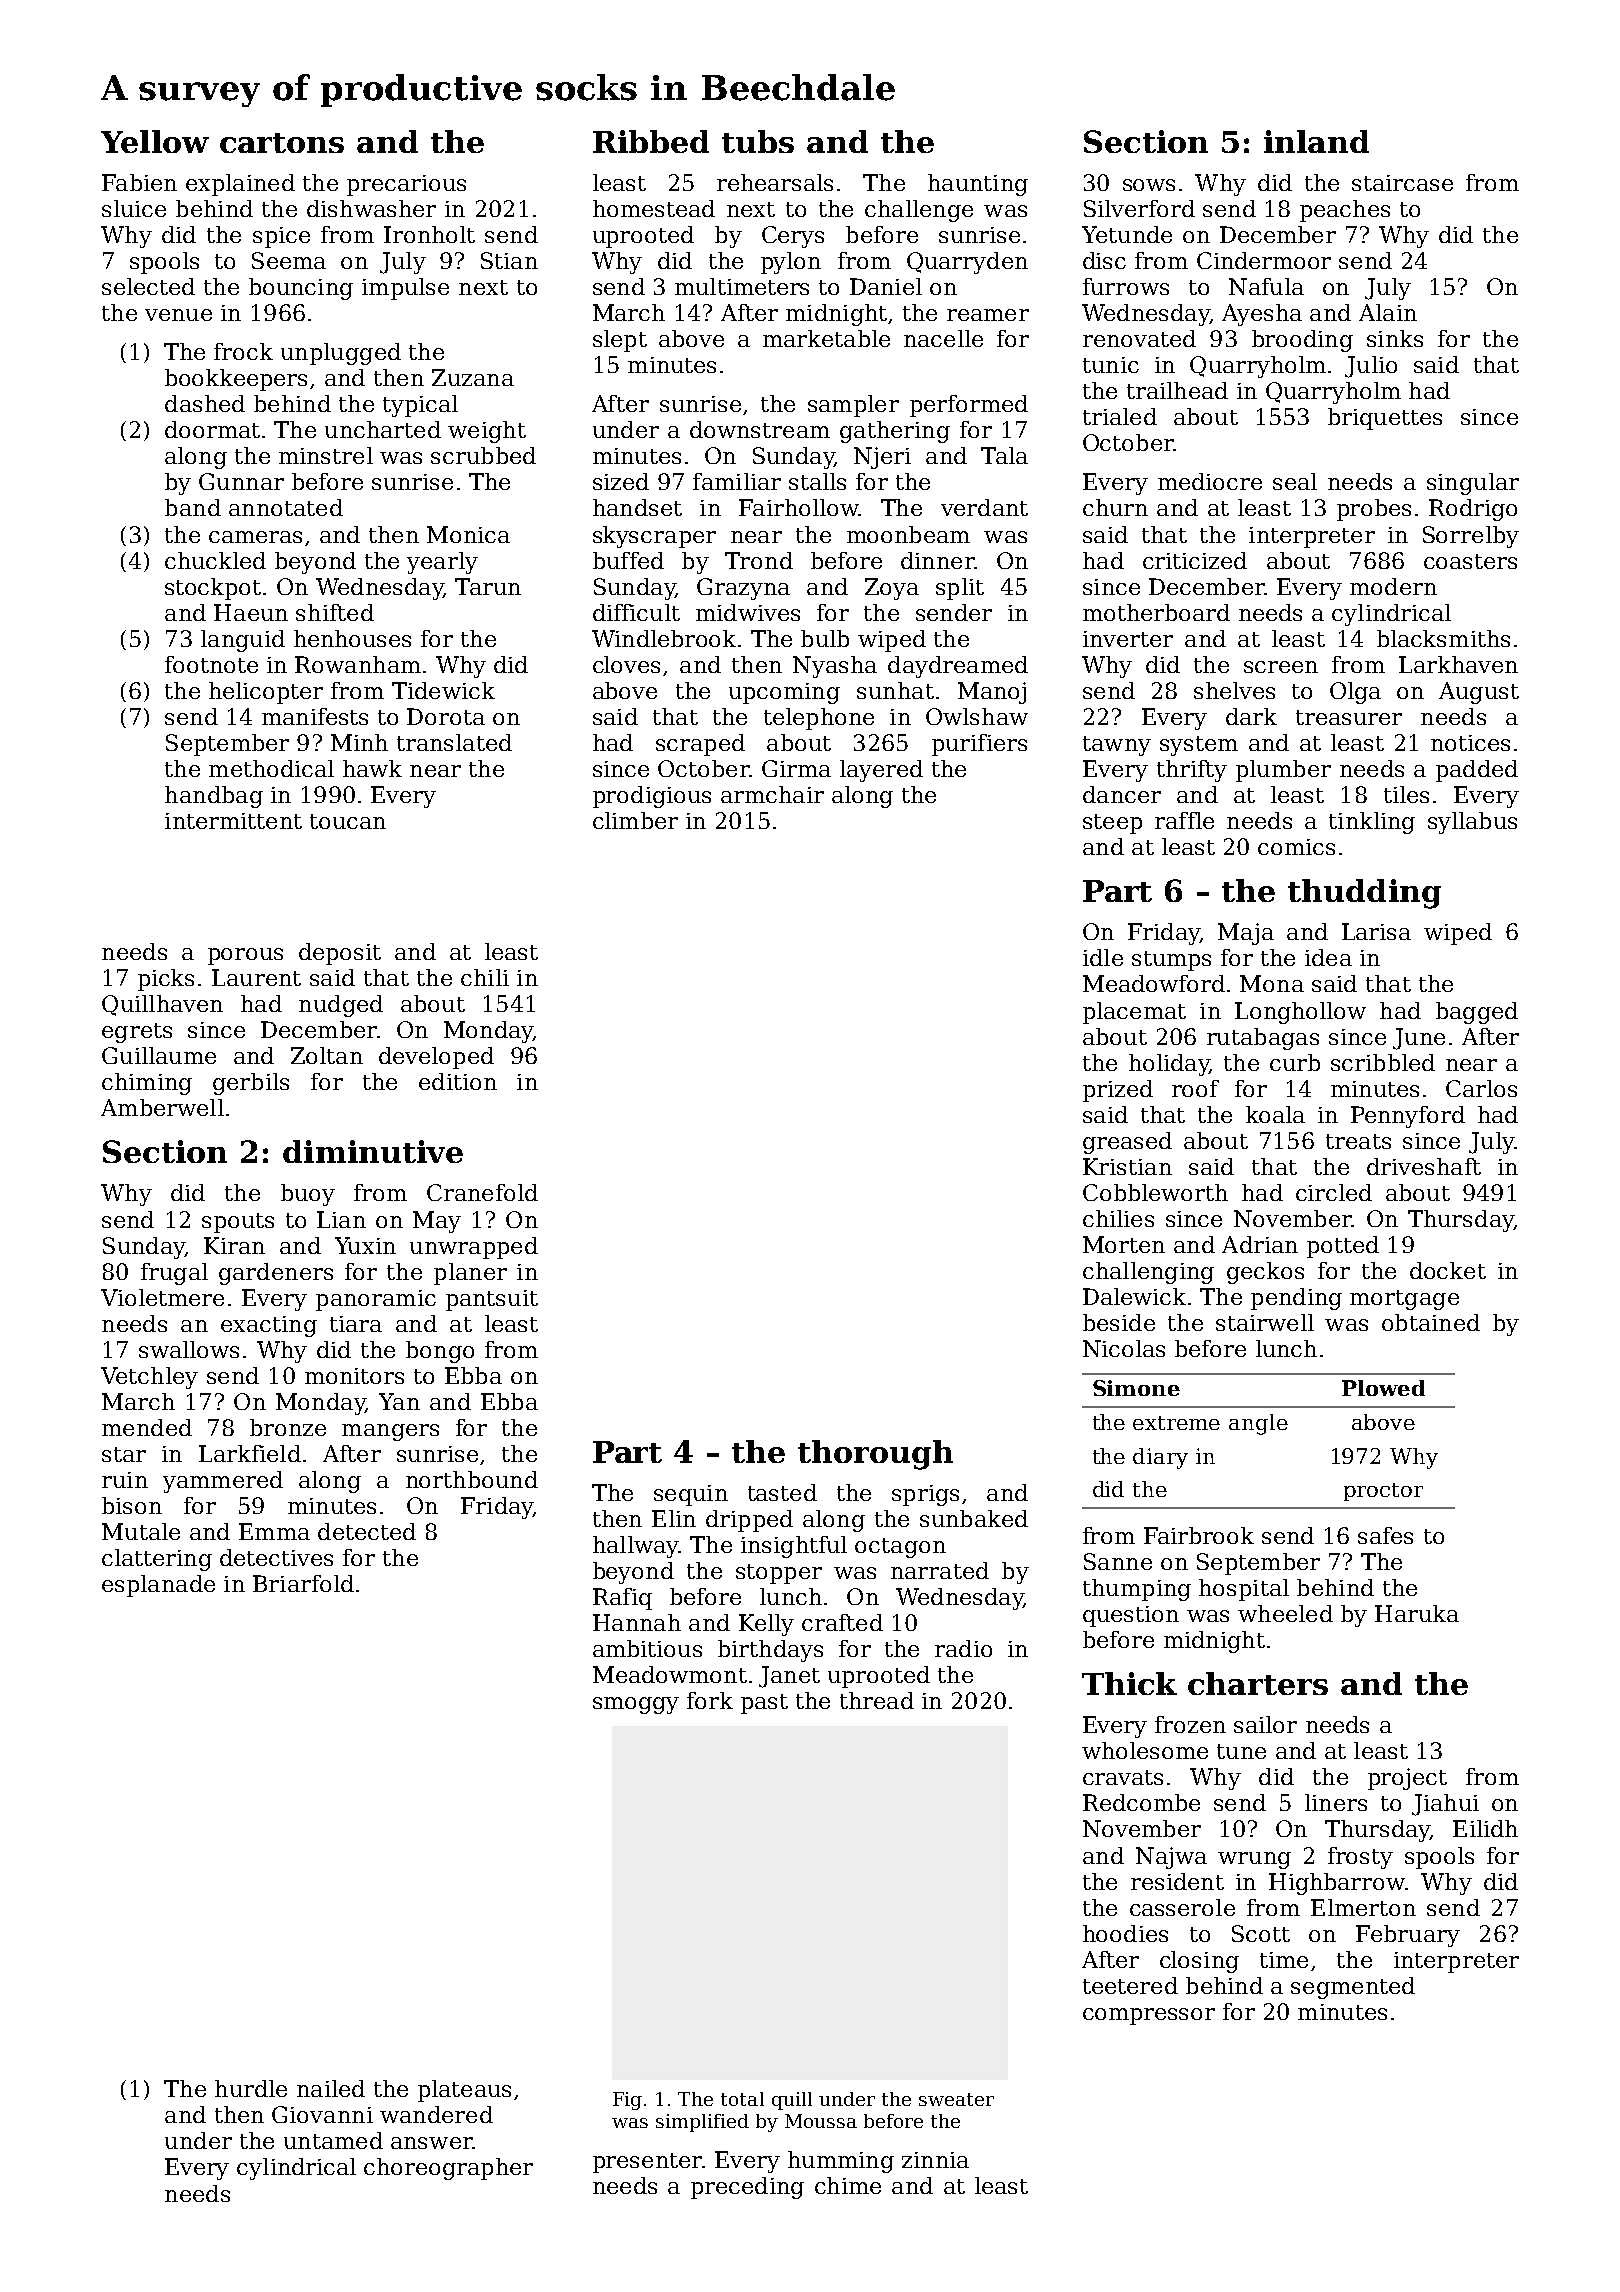 This screenshot has width=1620, height=2292. I want to click on toucan, so click(348, 821).
